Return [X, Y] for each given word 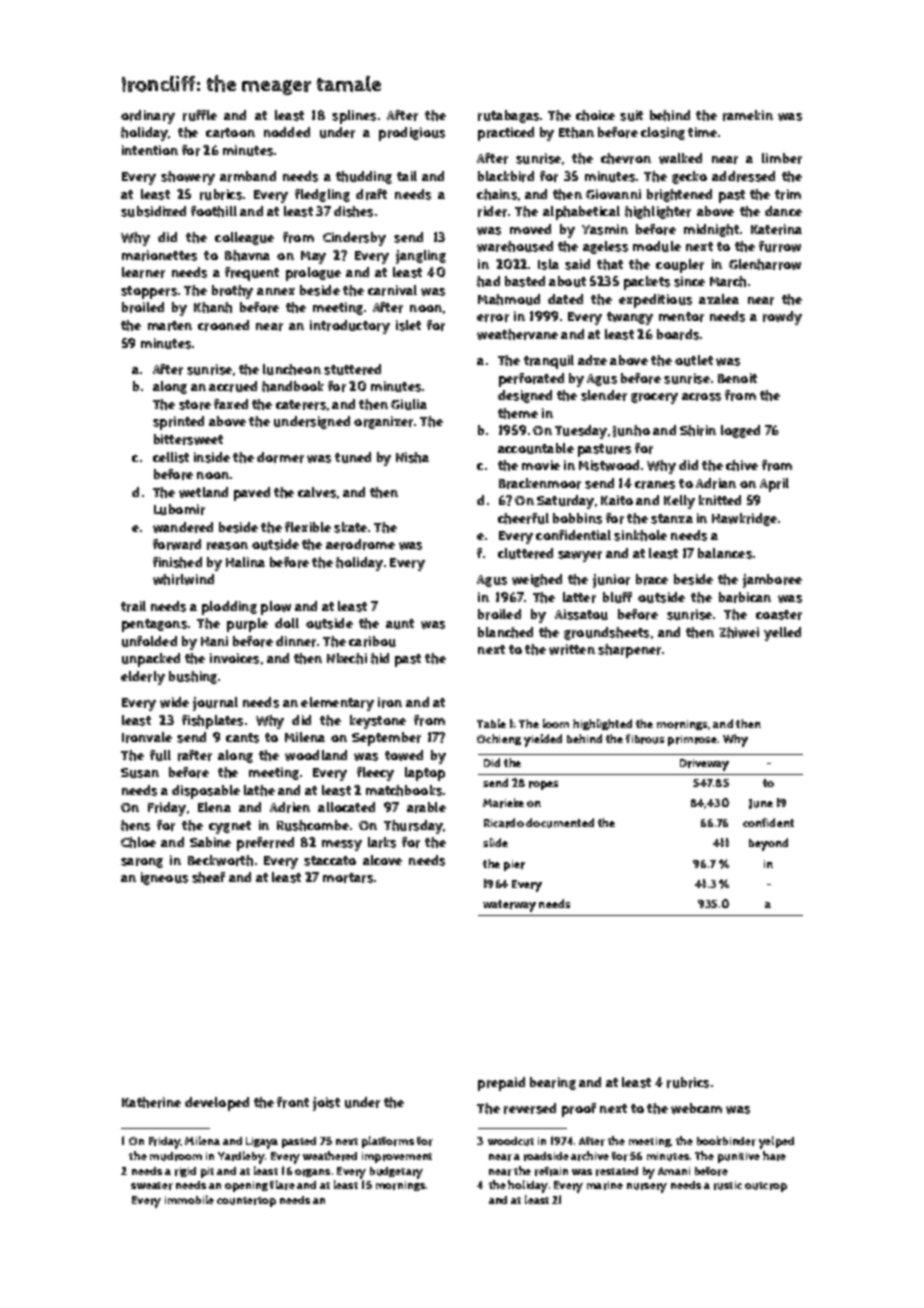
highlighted [602, 724]
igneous [164, 878]
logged [740, 431]
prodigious [412, 134]
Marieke [503, 803]
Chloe [138, 842]
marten [170, 326]
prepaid [501, 1084]
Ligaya [262, 1143]
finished [177, 562]
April [774, 485]
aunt [400, 624]
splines [354, 117]
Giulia [409, 404]
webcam [696, 1108]
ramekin [748, 115]
